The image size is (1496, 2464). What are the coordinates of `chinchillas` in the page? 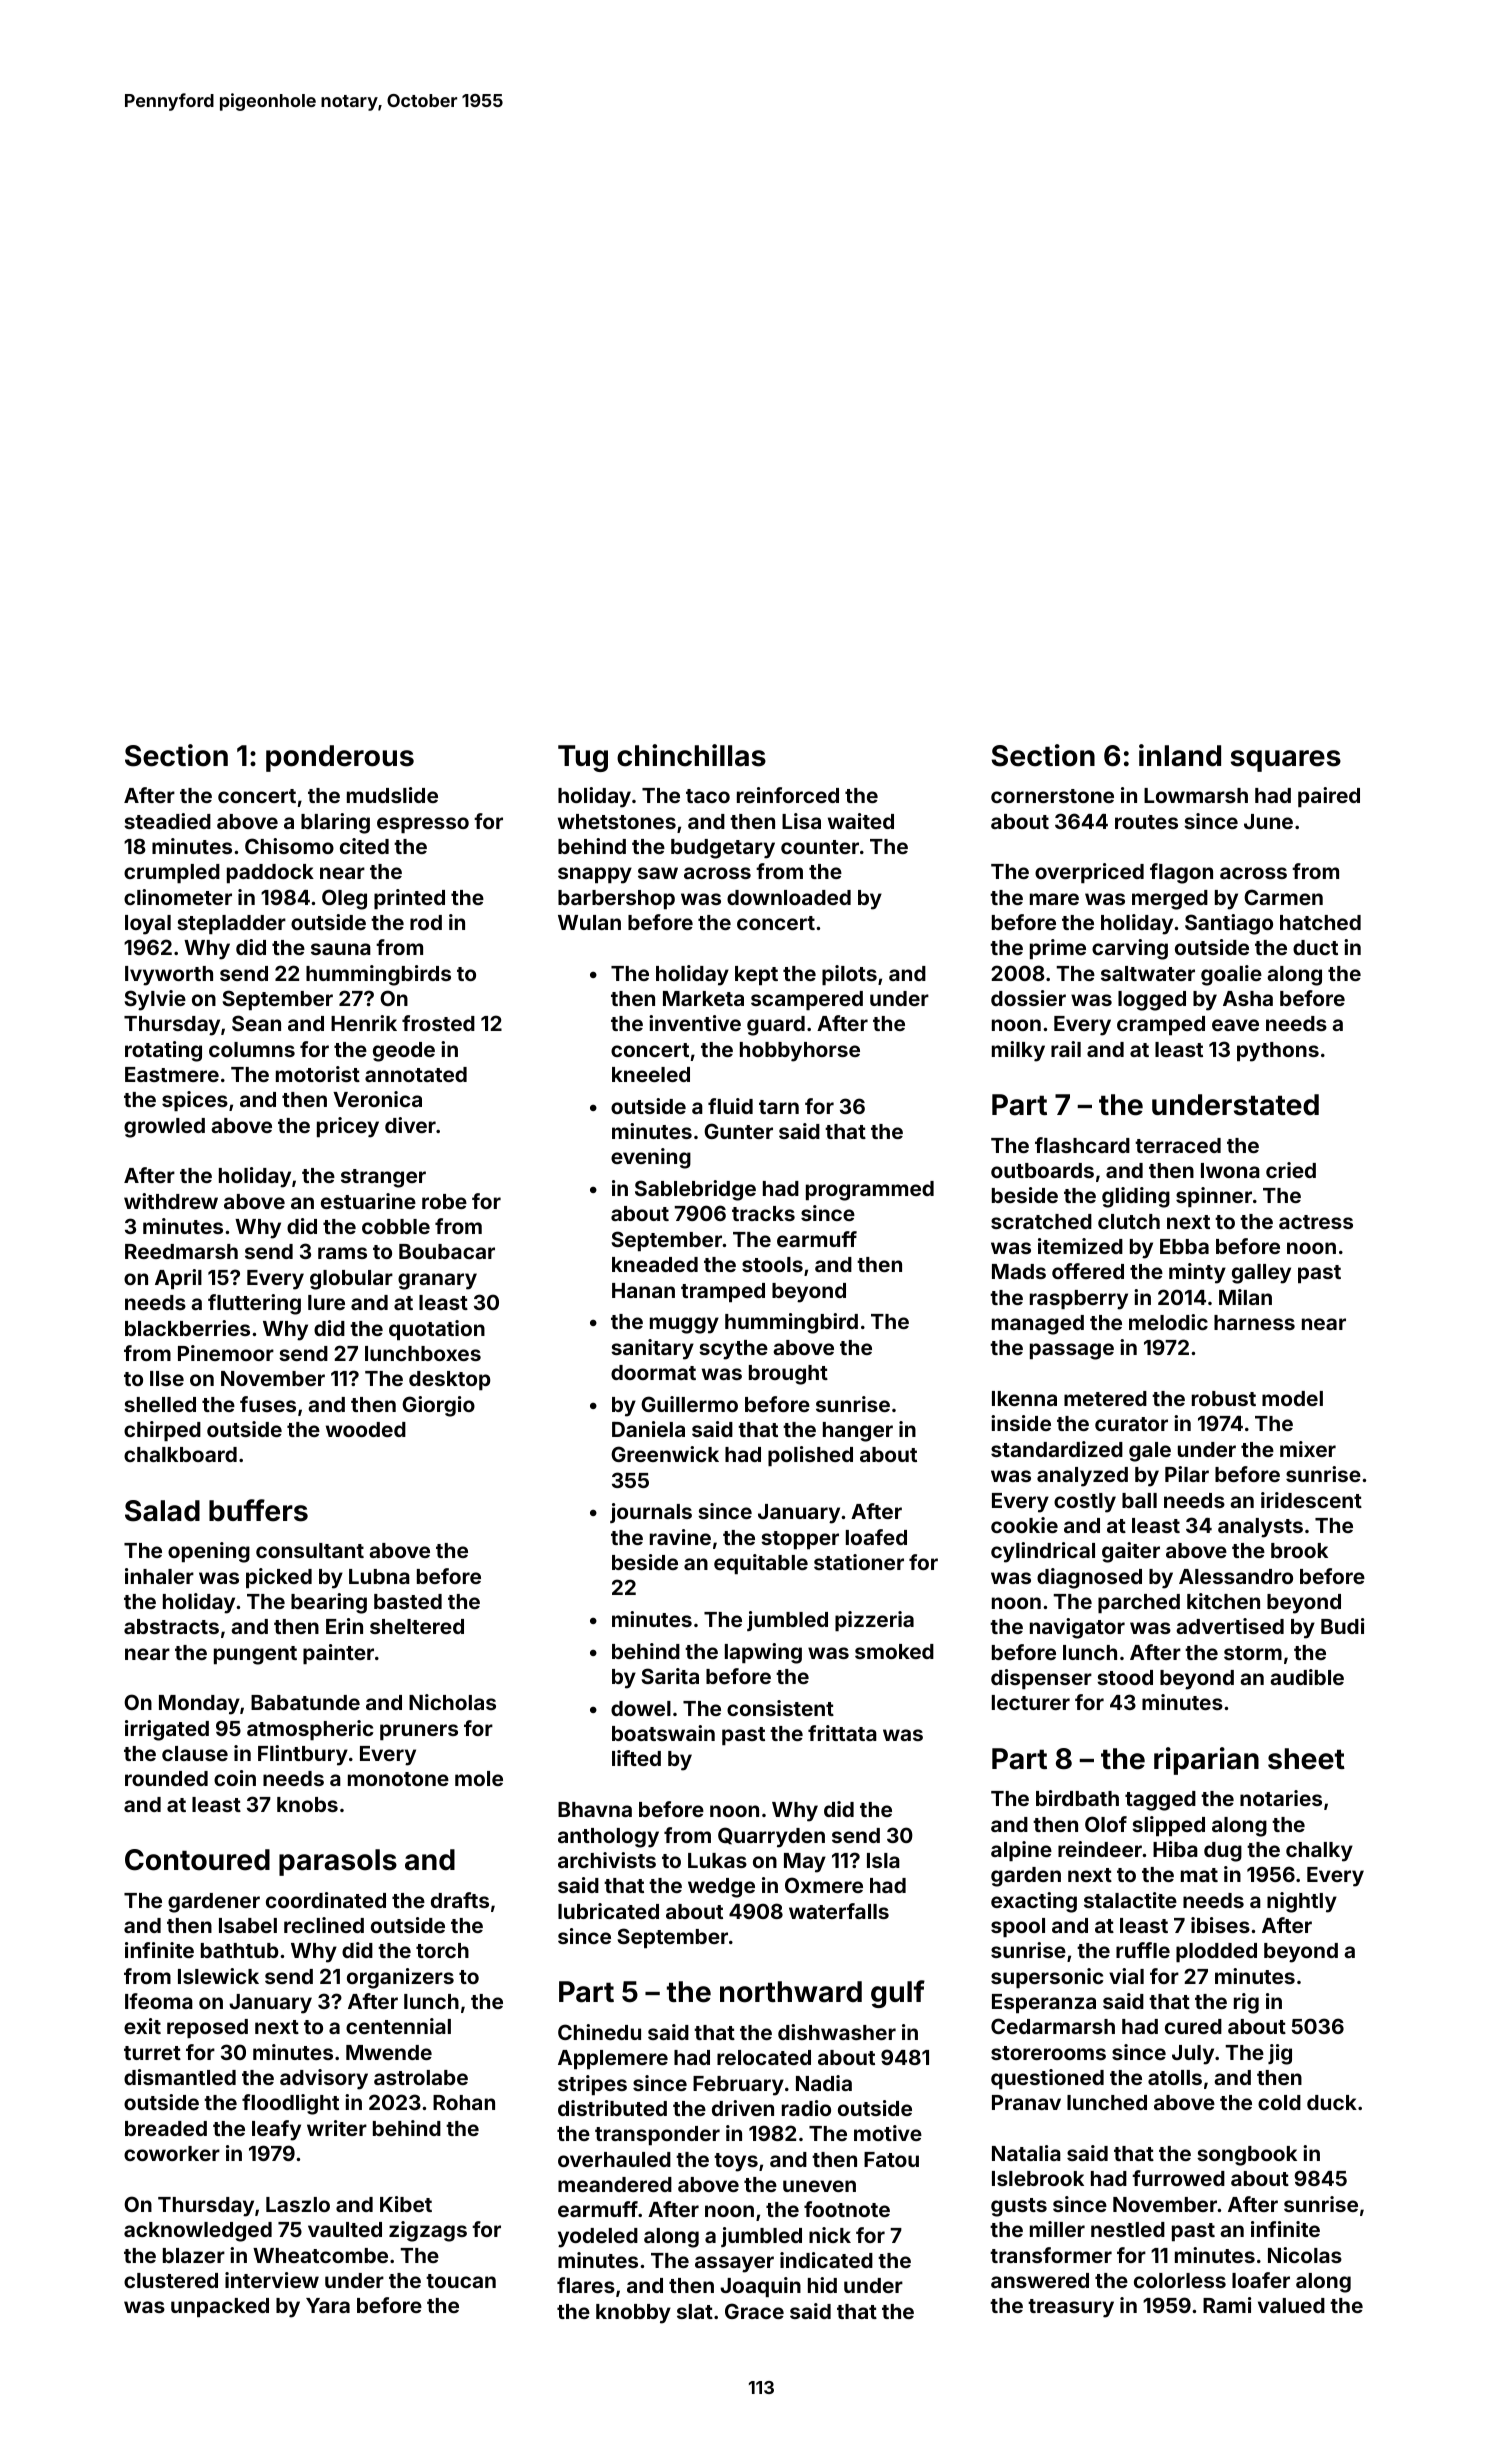 It's located at (691, 755).
